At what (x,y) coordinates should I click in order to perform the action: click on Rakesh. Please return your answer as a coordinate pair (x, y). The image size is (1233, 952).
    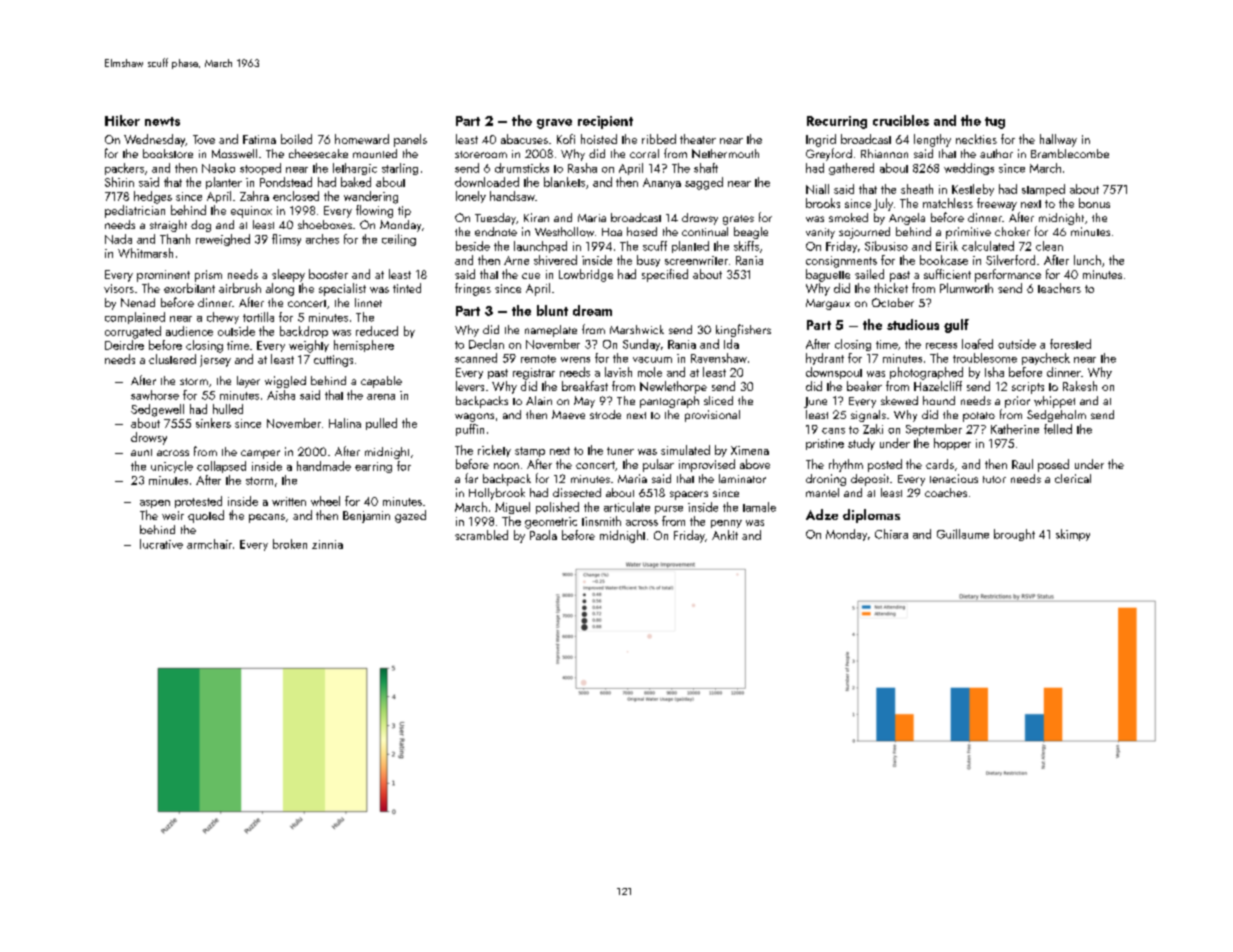
    Looking at the image, I should click on (1080, 386).
